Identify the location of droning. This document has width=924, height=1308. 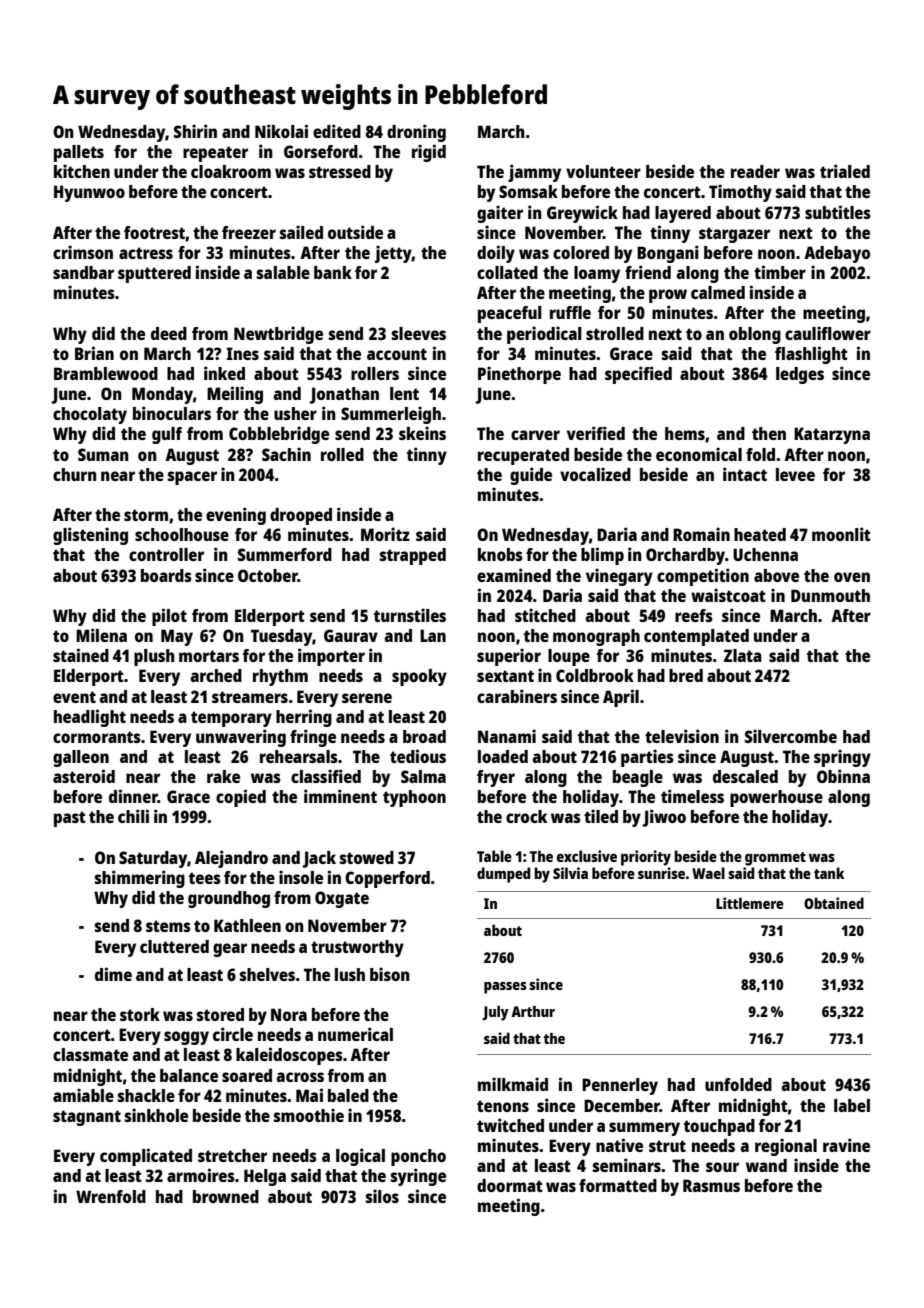
(416, 133).
